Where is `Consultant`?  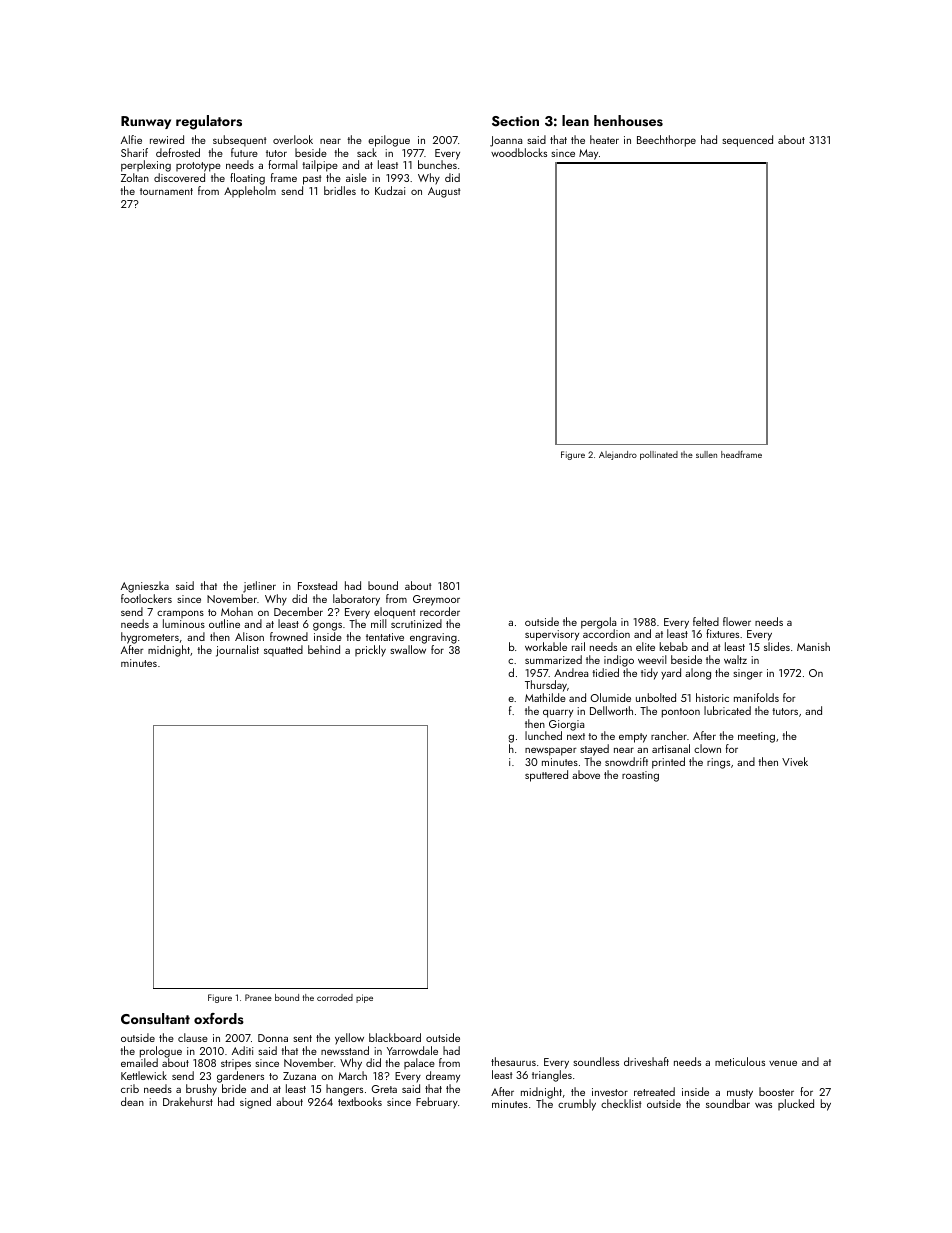
Consultant is located at coordinates (155, 1019).
